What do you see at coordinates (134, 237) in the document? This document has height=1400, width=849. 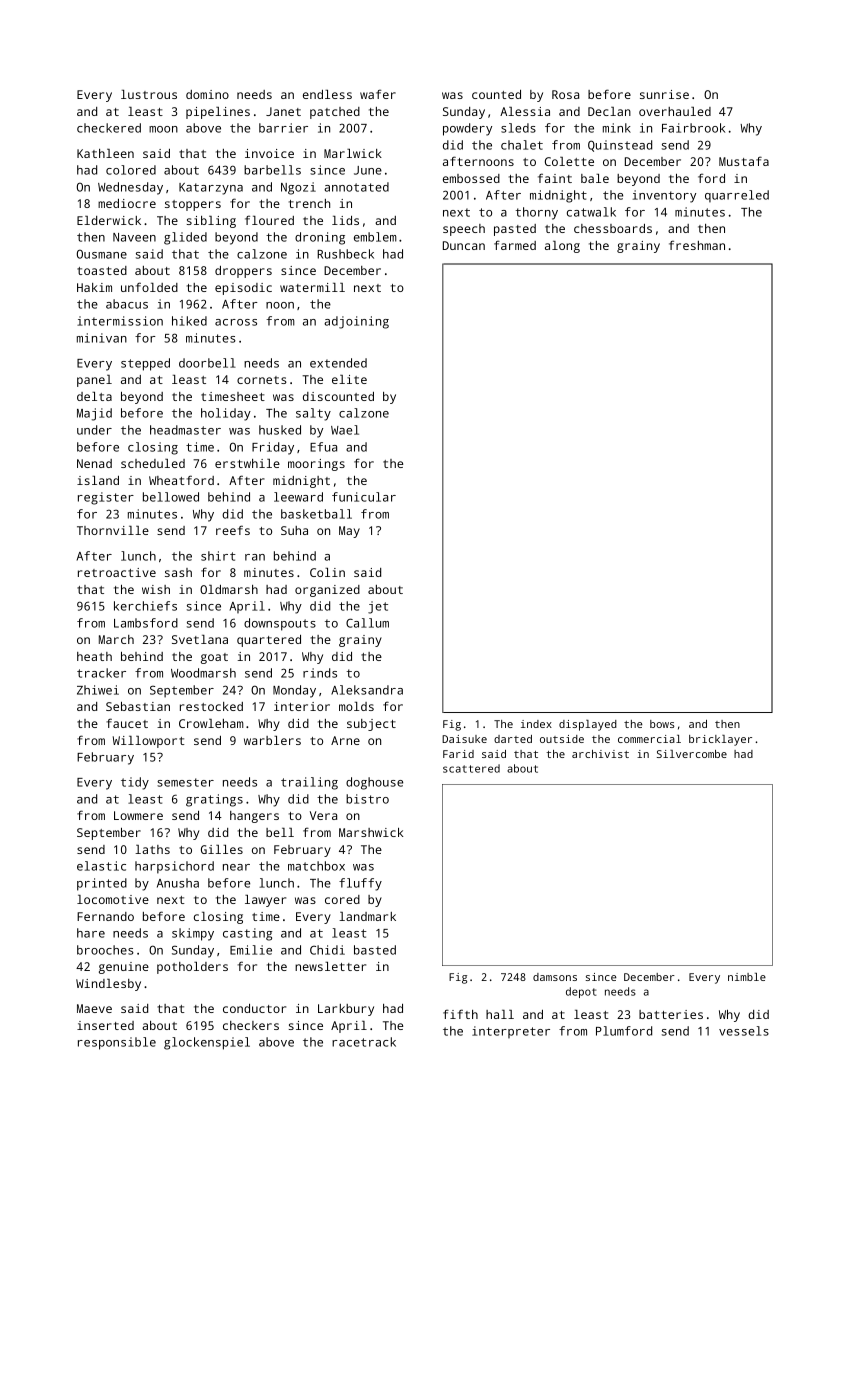 I see `Naveen` at bounding box center [134, 237].
